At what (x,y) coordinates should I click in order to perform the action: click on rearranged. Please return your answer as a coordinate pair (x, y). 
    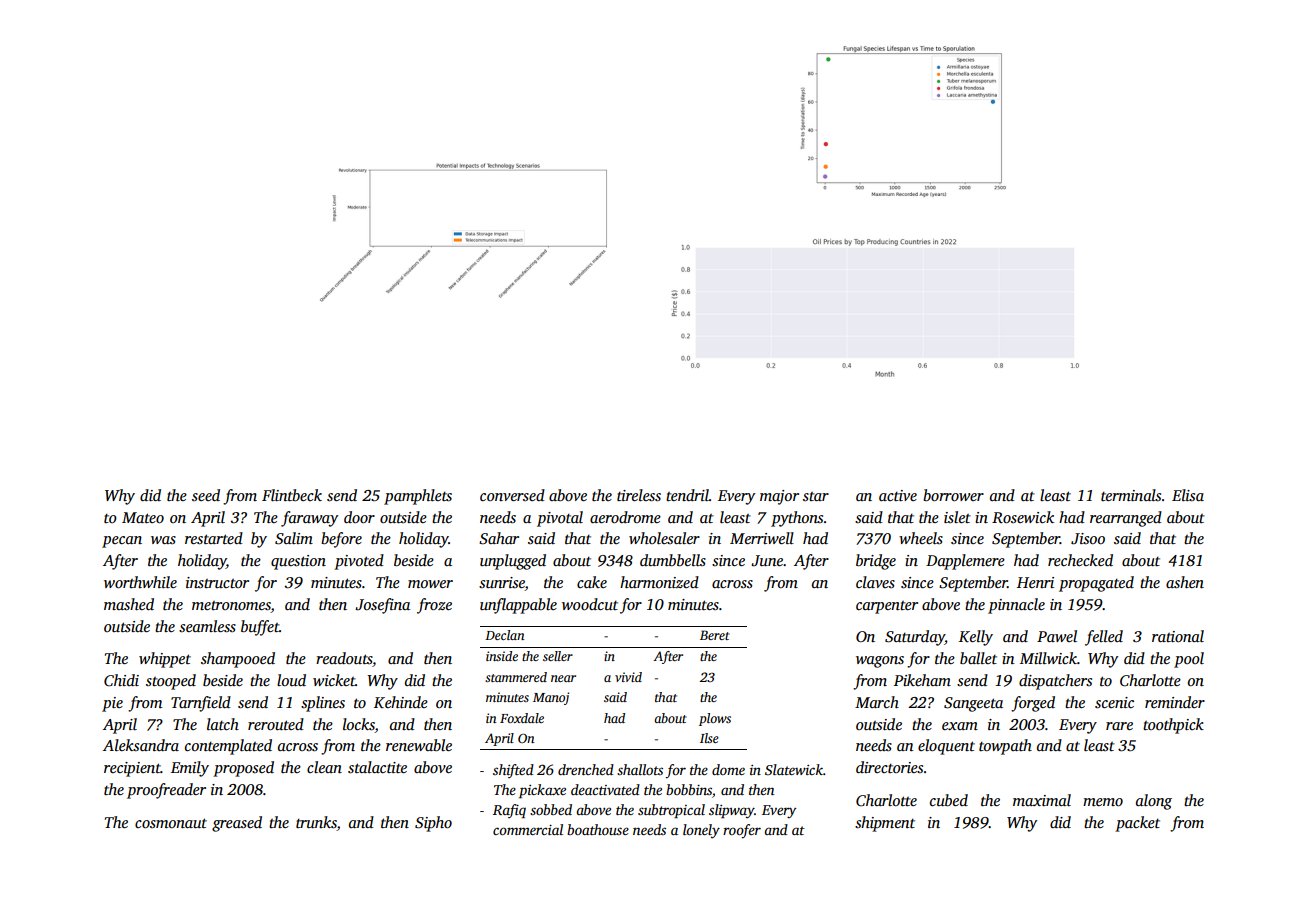
    Looking at the image, I should click on (1126, 519).
